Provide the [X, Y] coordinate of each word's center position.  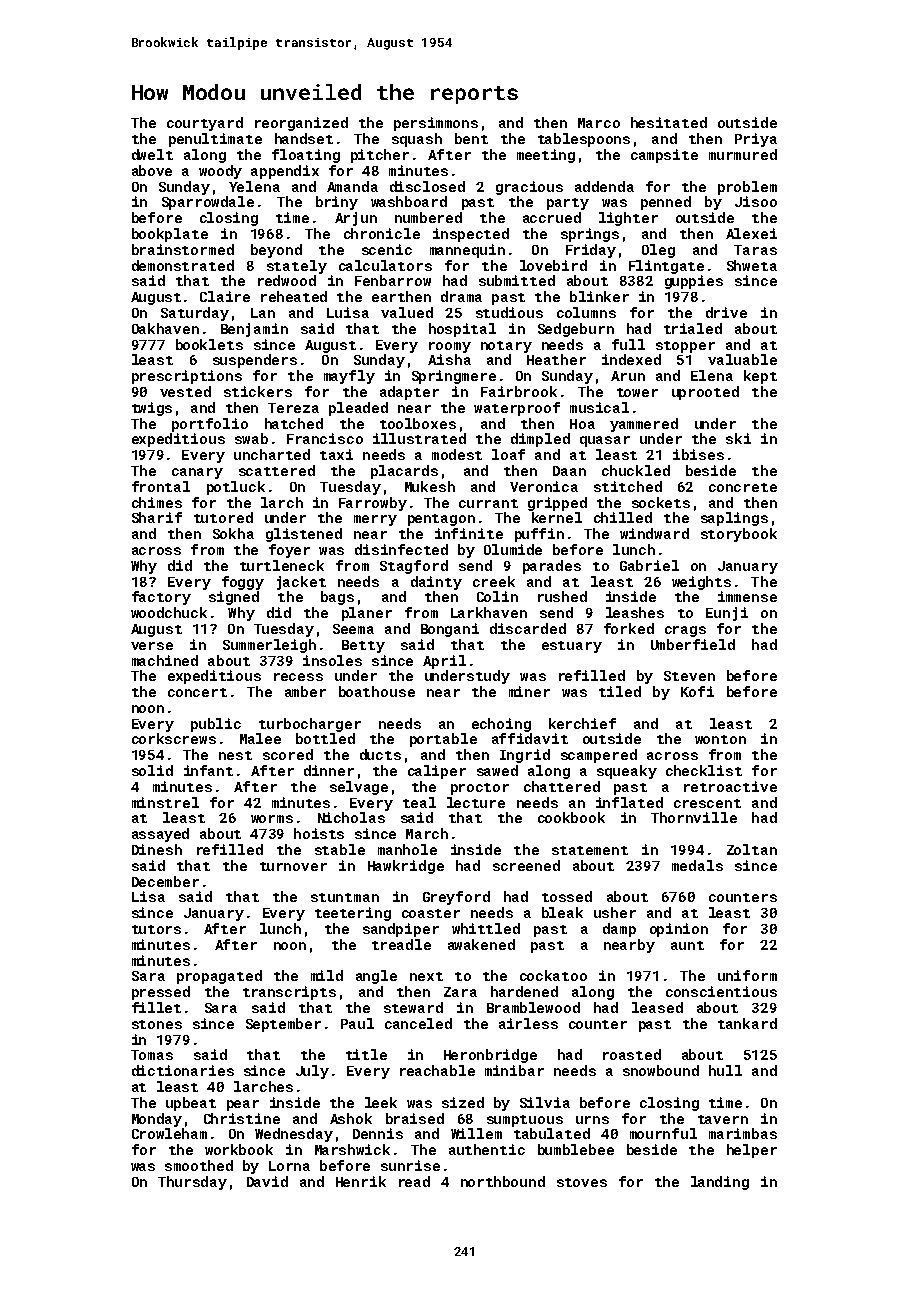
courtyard [205, 124]
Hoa [582, 424]
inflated [629, 802]
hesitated [669, 122]
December [165, 881]
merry [375, 520]
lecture [476, 802]
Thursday [192, 1183]
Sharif [157, 517]
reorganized [301, 124]
